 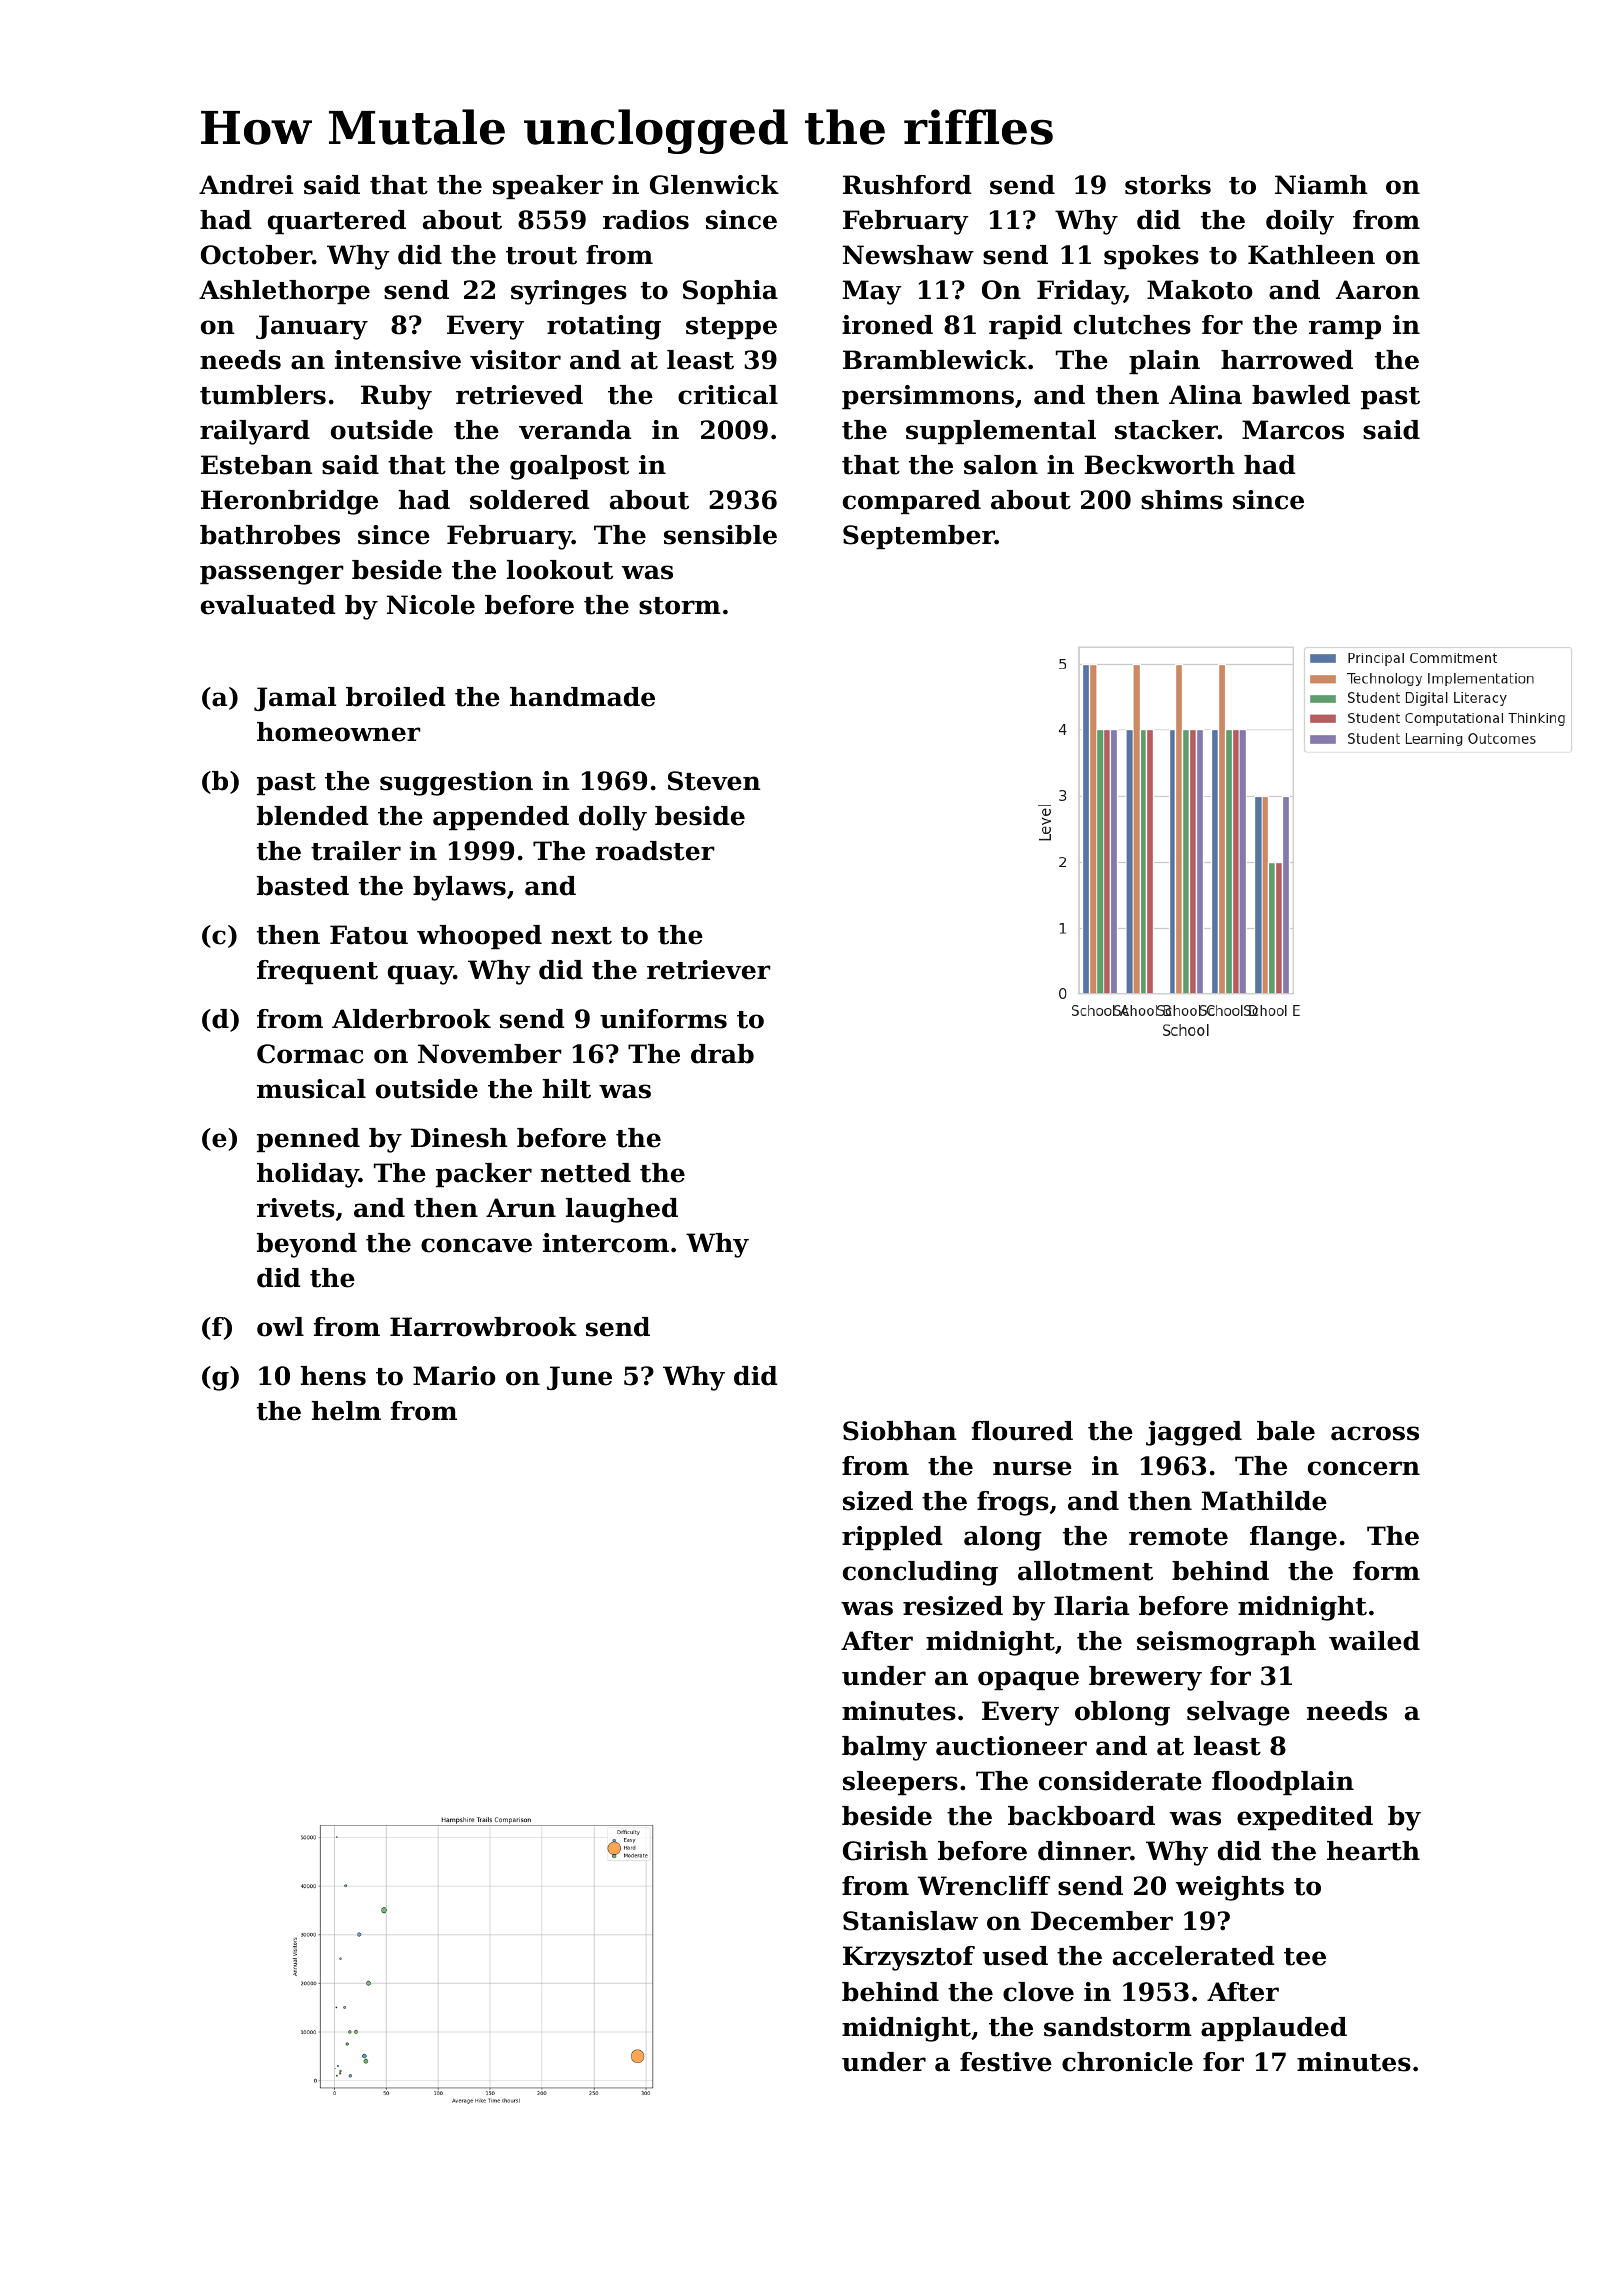 I want to click on salon, so click(x=1001, y=465).
